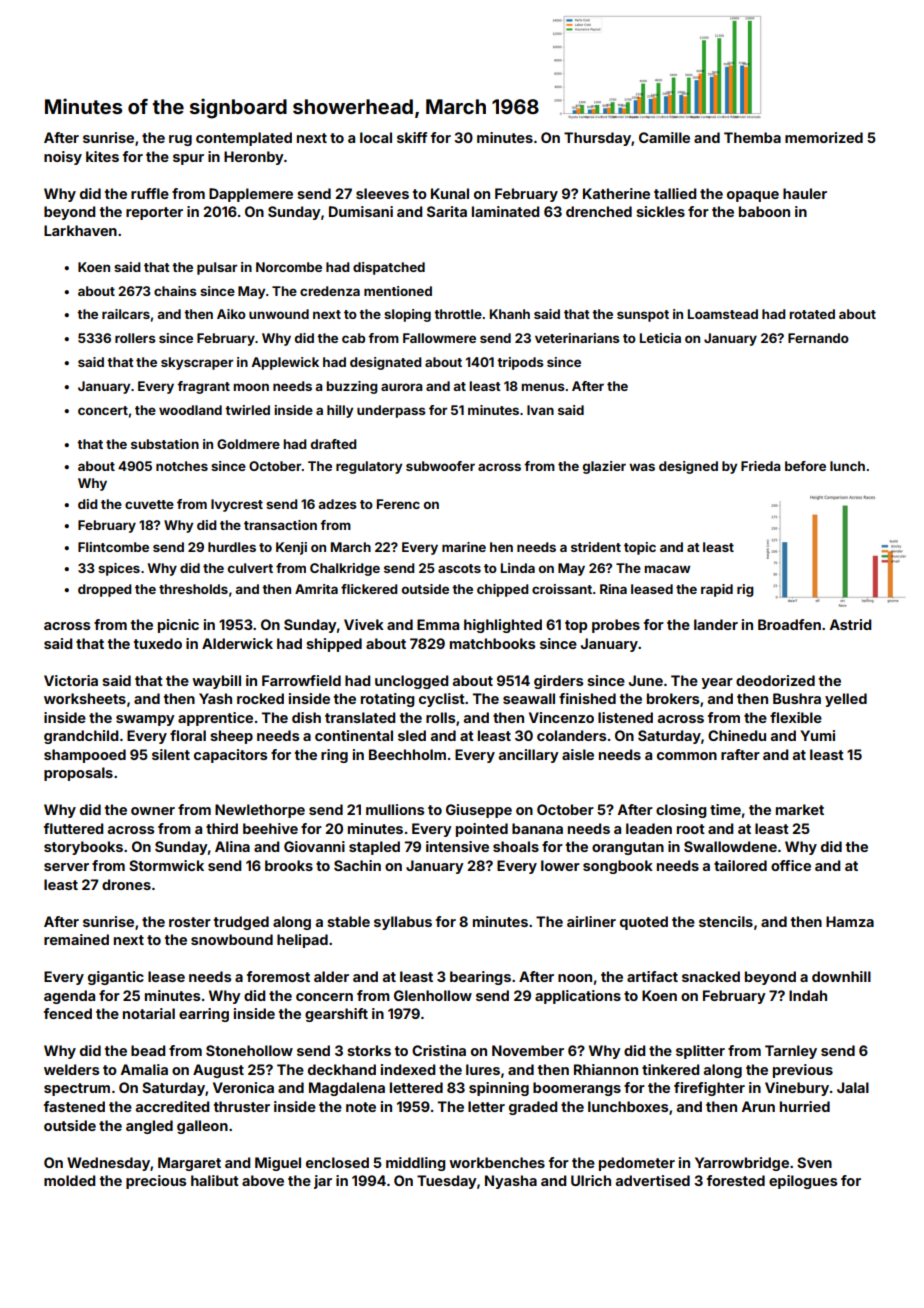  What do you see at coordinates (761, 466) in the image?
I see `Frieda` at bounding box center [761, 466].
